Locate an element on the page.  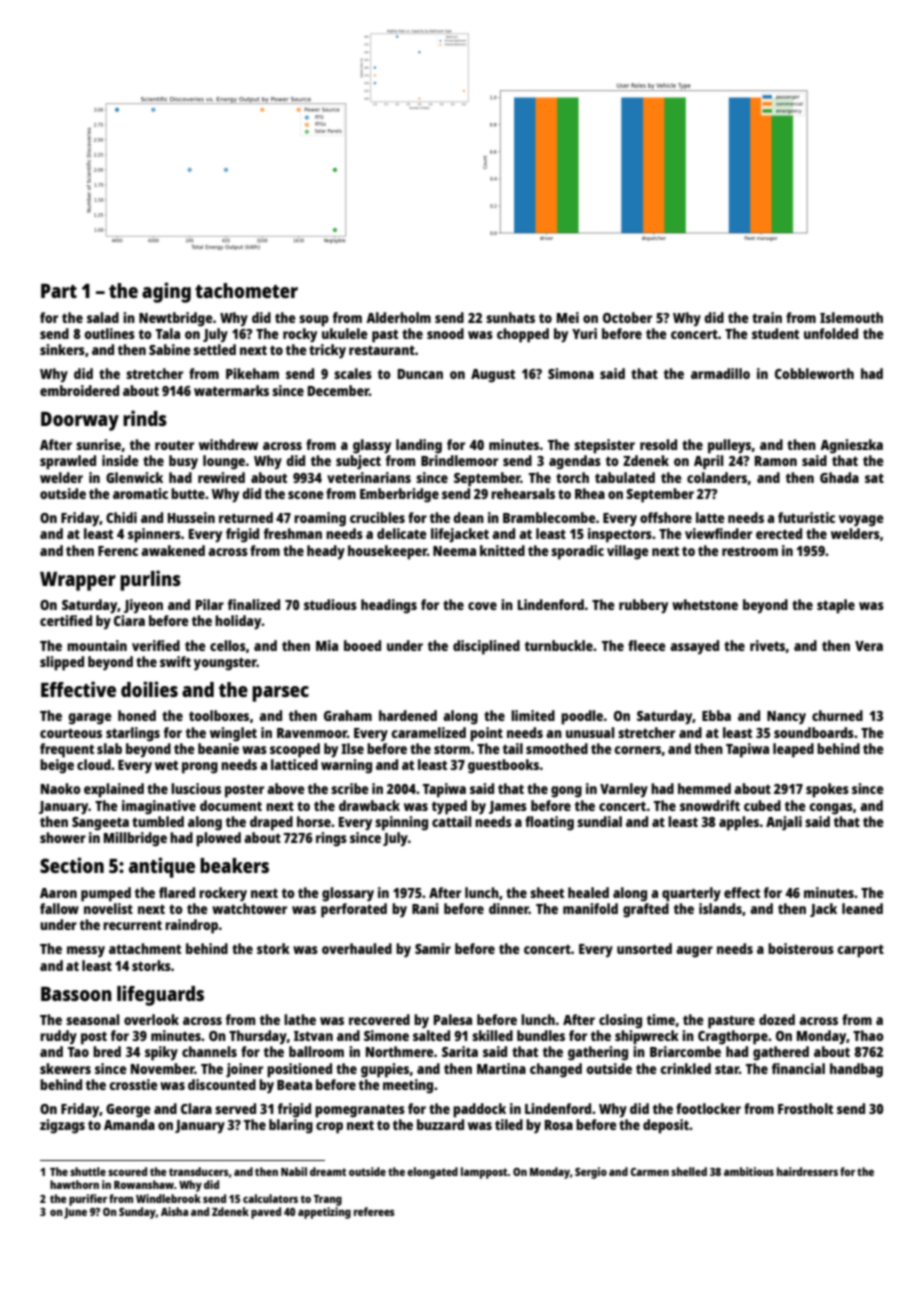
rocky is located at coordinates (300, 335).
